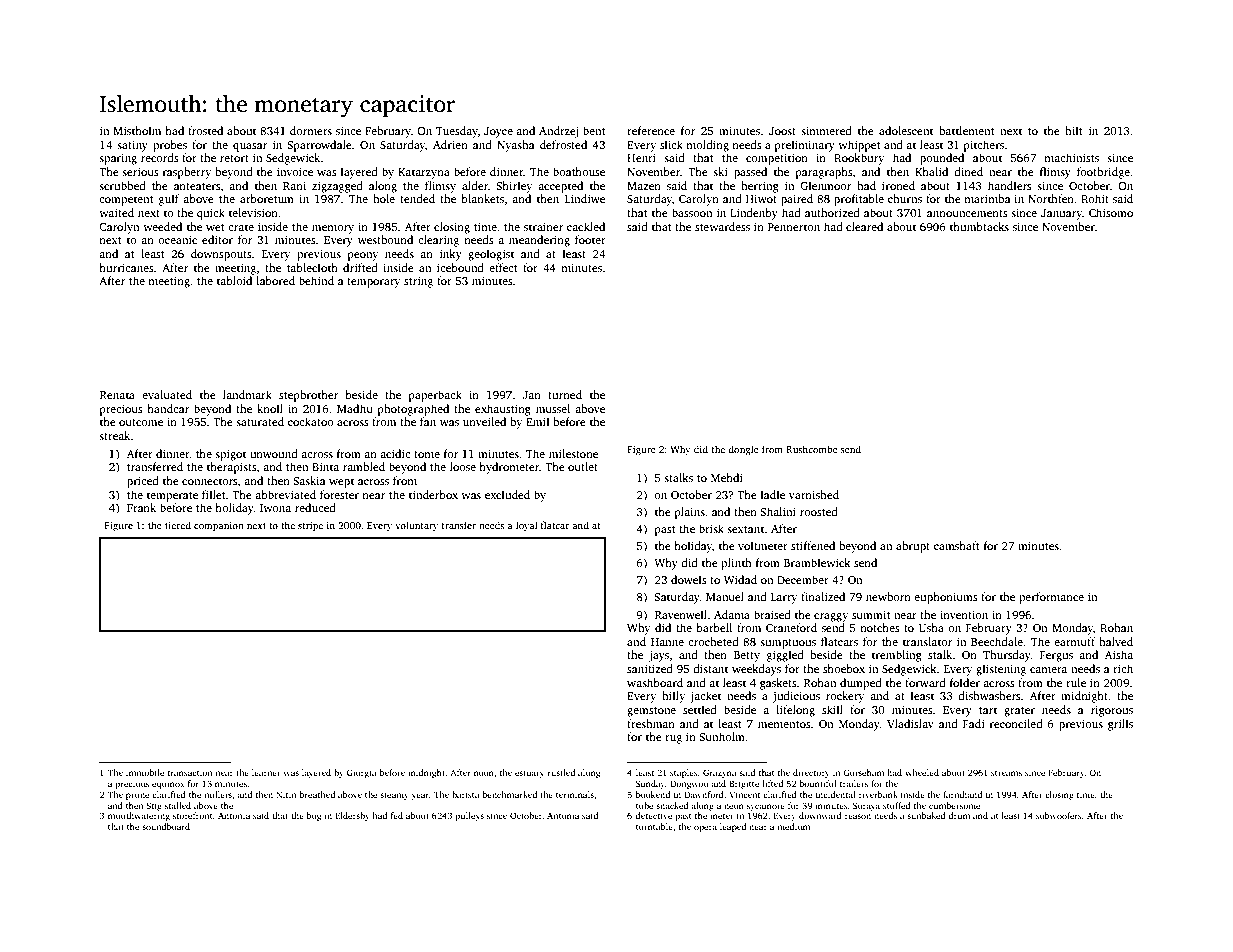 This screenshot has width=1233, height=952. What do you see at coordinates (310, 526) in the screenshot?
I see `stripe` at bounding box center [310, 526].
